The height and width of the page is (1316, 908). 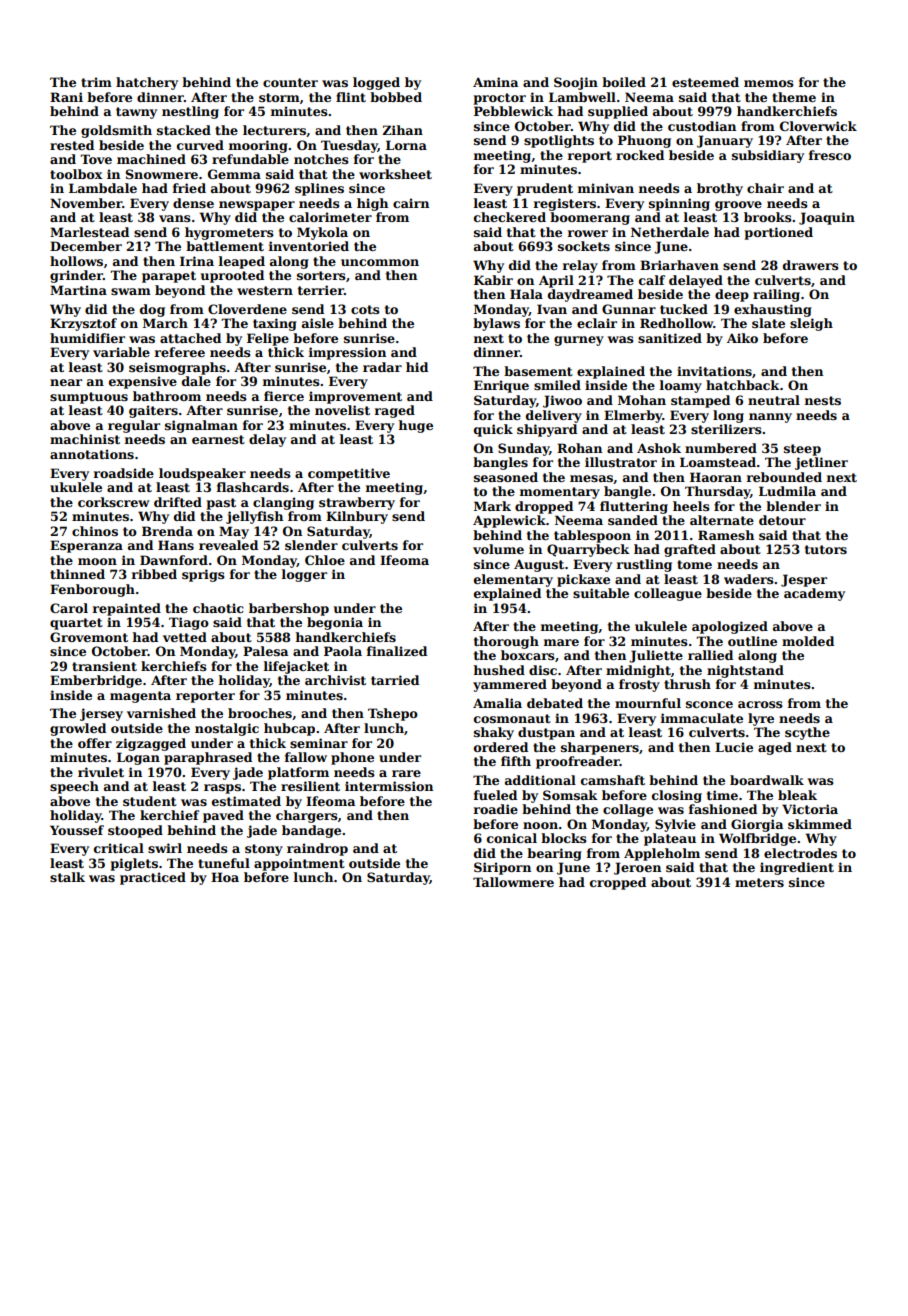 I want to click on Hoa, so click(x=225, y=877).
